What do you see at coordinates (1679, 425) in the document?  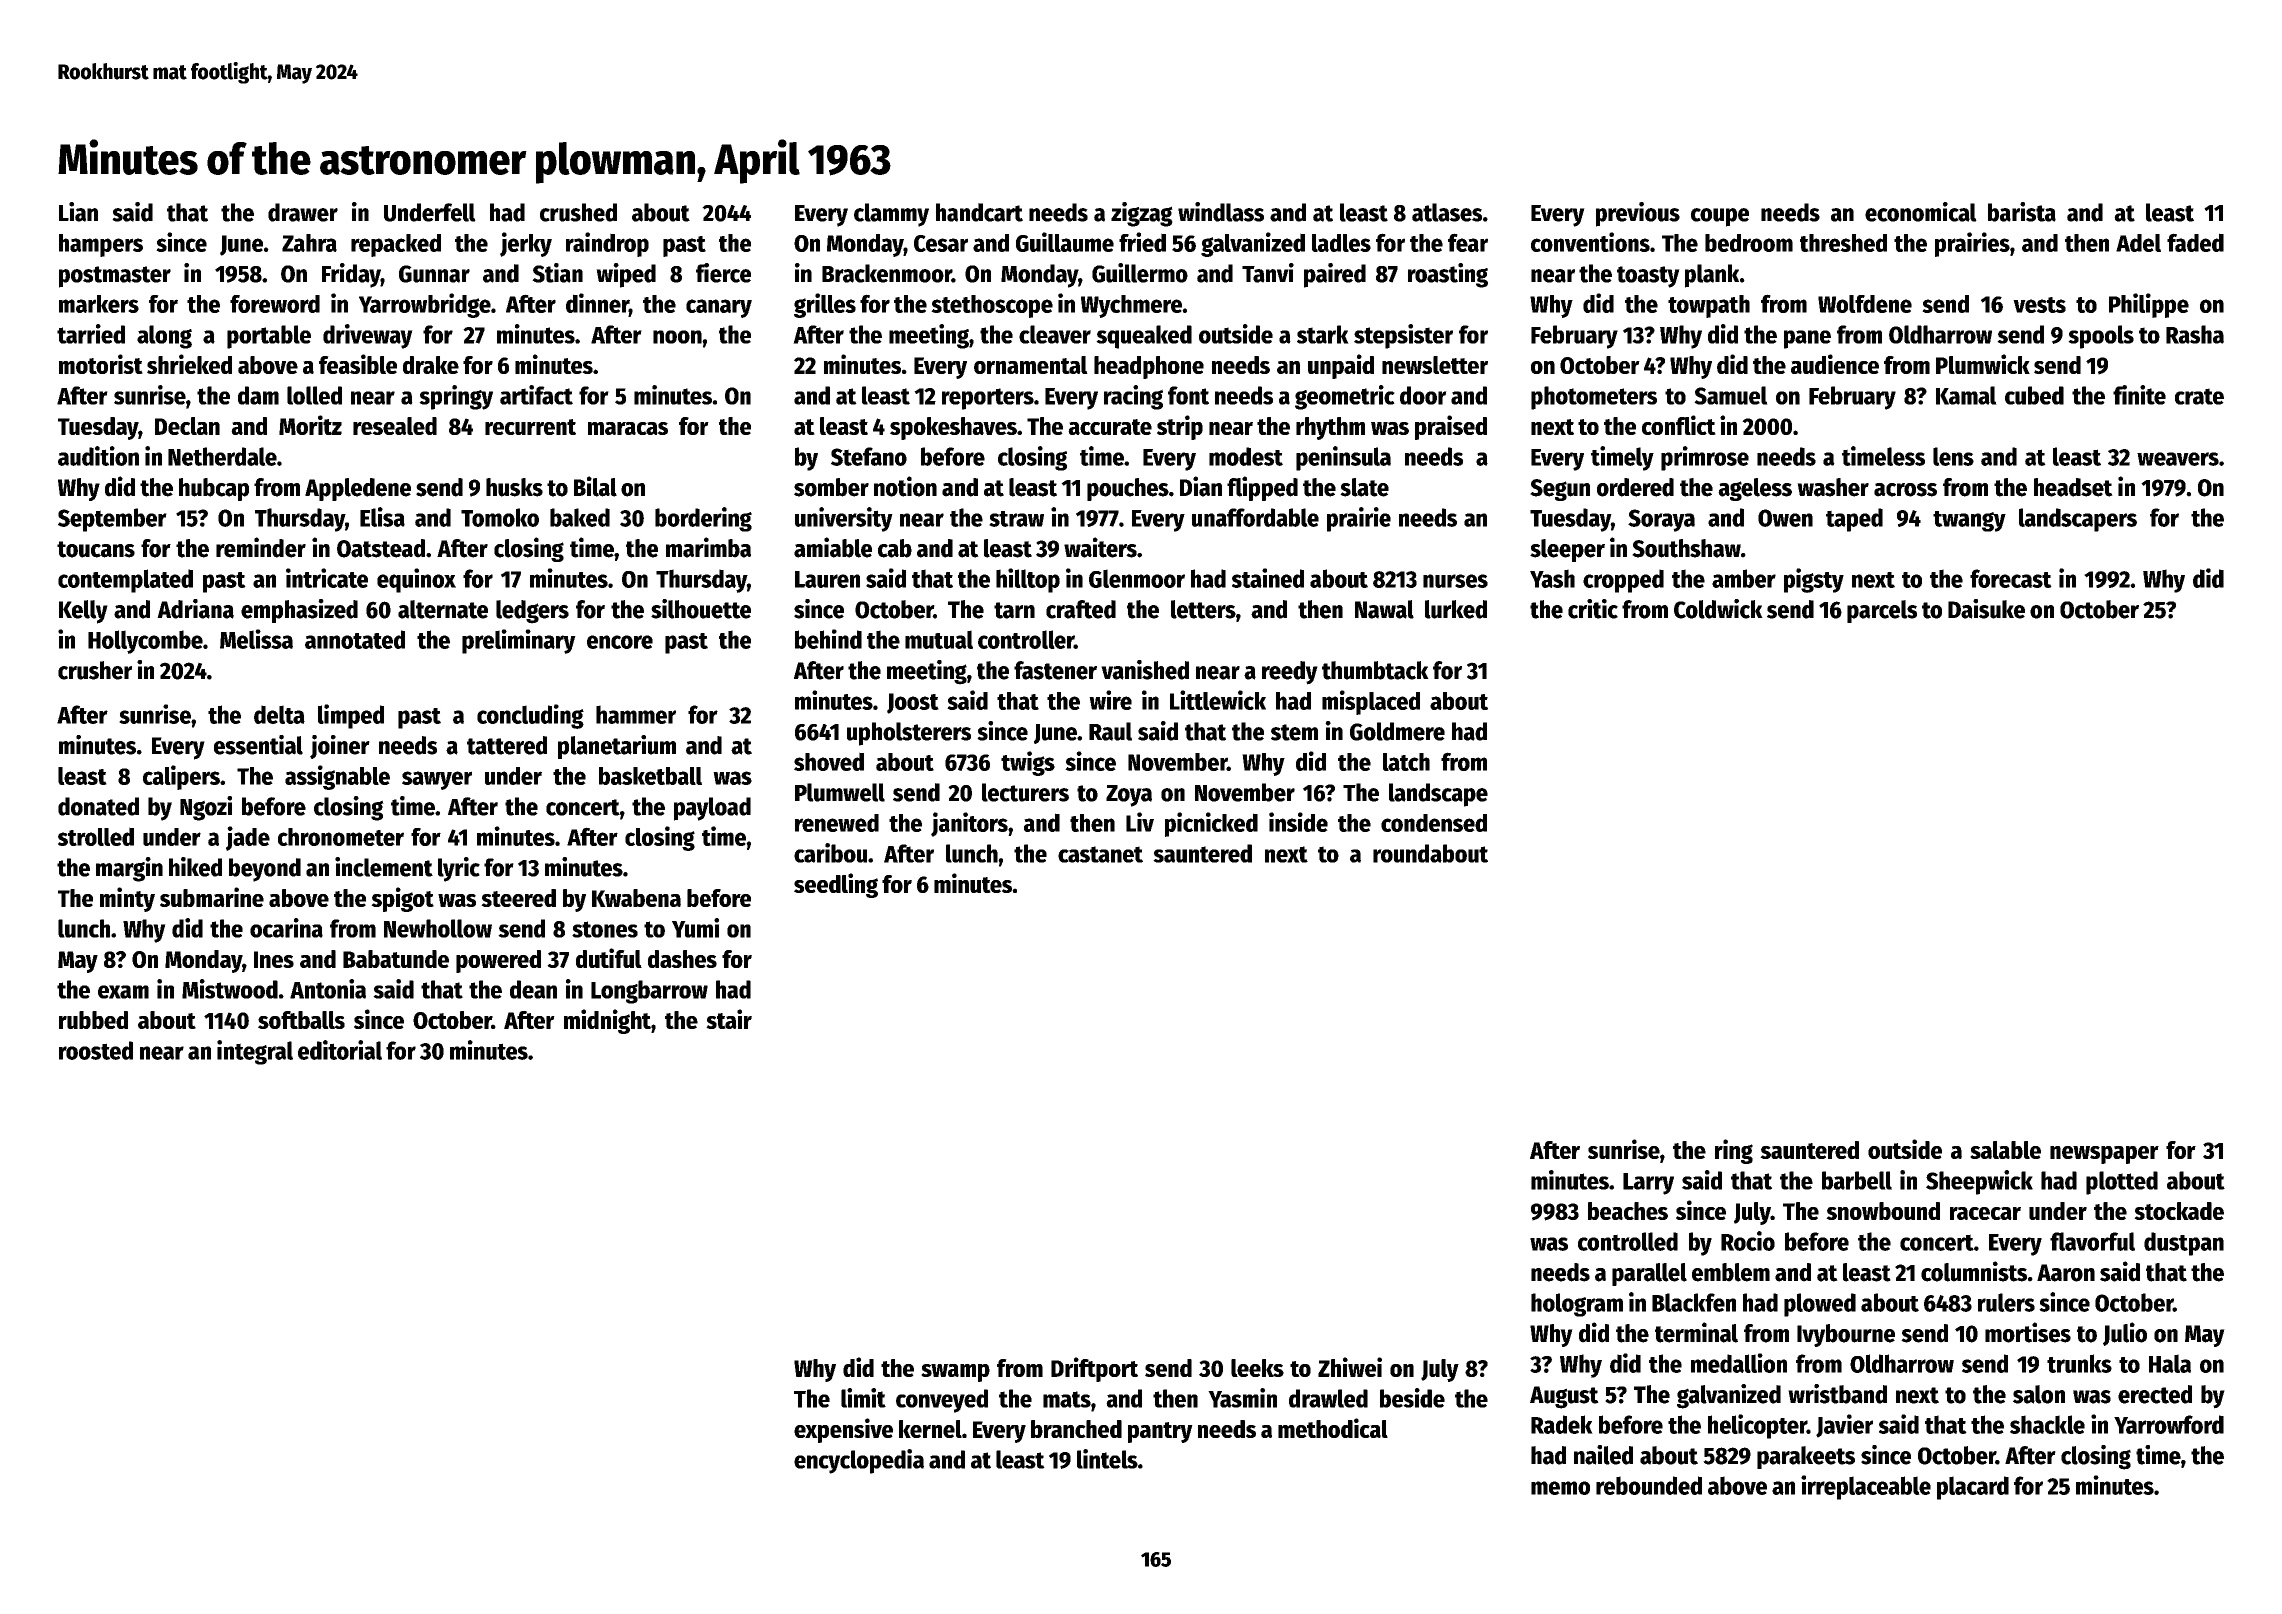 I see `conflict` at bounding box center [1679, 425].
